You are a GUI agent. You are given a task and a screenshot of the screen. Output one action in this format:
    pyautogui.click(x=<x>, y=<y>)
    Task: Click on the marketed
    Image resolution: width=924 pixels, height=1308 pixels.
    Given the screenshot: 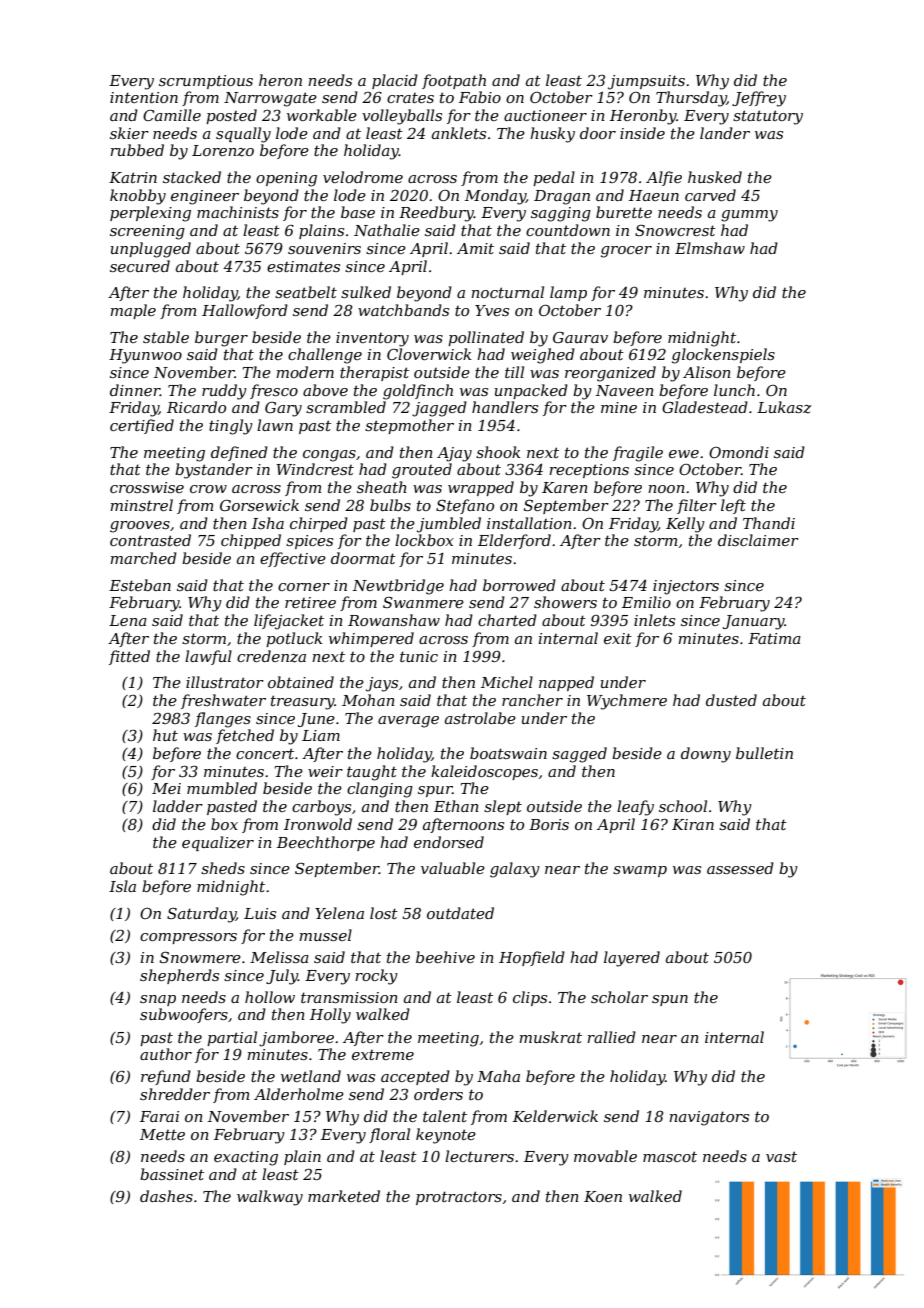 What is the action you would take?
    pyautogui.click(x=344, y=1196)
